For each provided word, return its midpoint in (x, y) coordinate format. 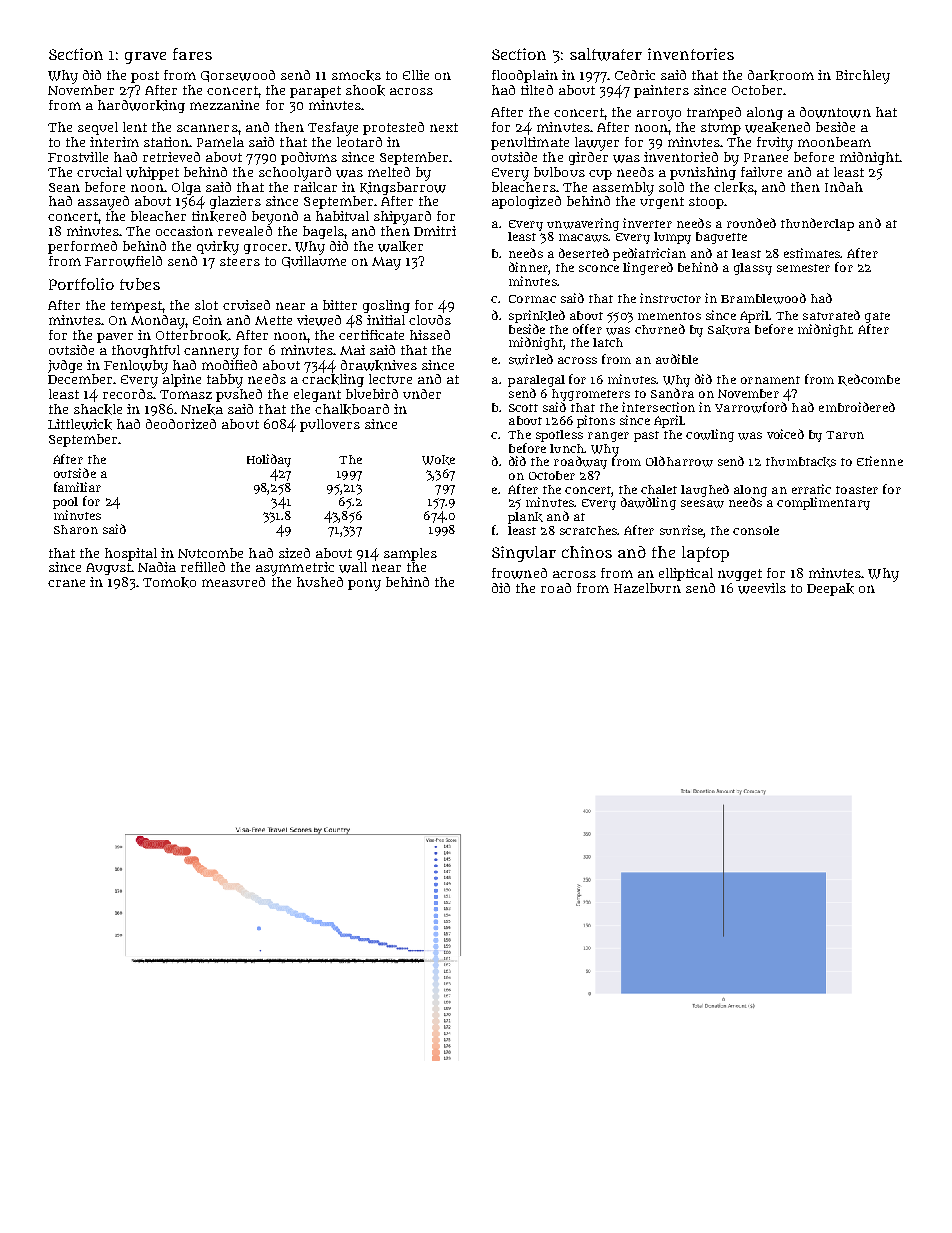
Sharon (76, 529)
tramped (714, 113)
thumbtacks (801, 462)
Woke (438, 460)
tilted (537, 90)
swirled (531, 359)
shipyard (402, 218)
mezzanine (224, 105)
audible (677, 359)
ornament (770, 380)
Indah (844, 187)
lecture (390, 379)
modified (229, 365)
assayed (103, 203)
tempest (137, 307)
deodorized (181, 424)
